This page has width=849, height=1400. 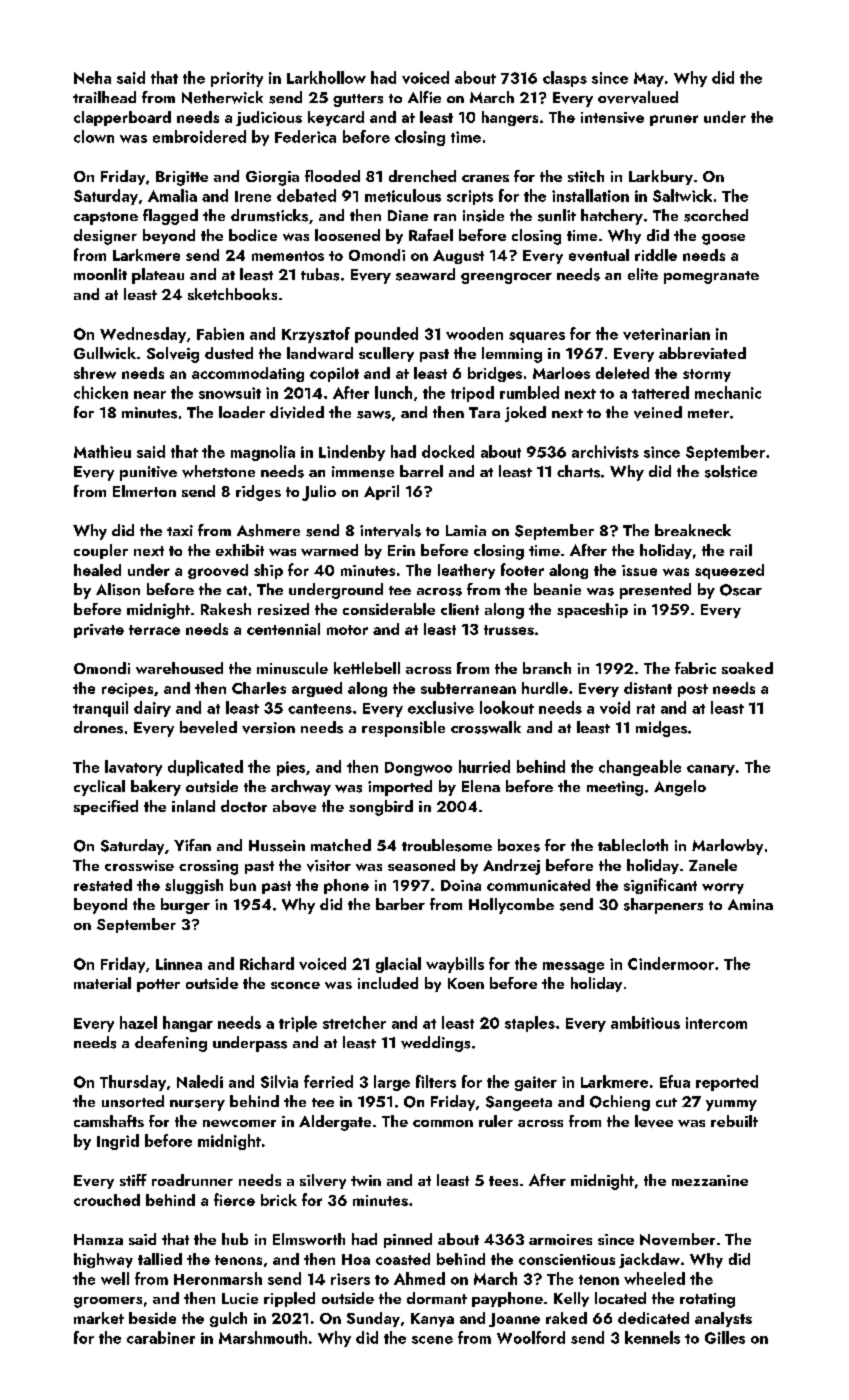 What do you see at coordinates (400, 904) in the page?
I see `barber` at bounding box center [400, 904].
